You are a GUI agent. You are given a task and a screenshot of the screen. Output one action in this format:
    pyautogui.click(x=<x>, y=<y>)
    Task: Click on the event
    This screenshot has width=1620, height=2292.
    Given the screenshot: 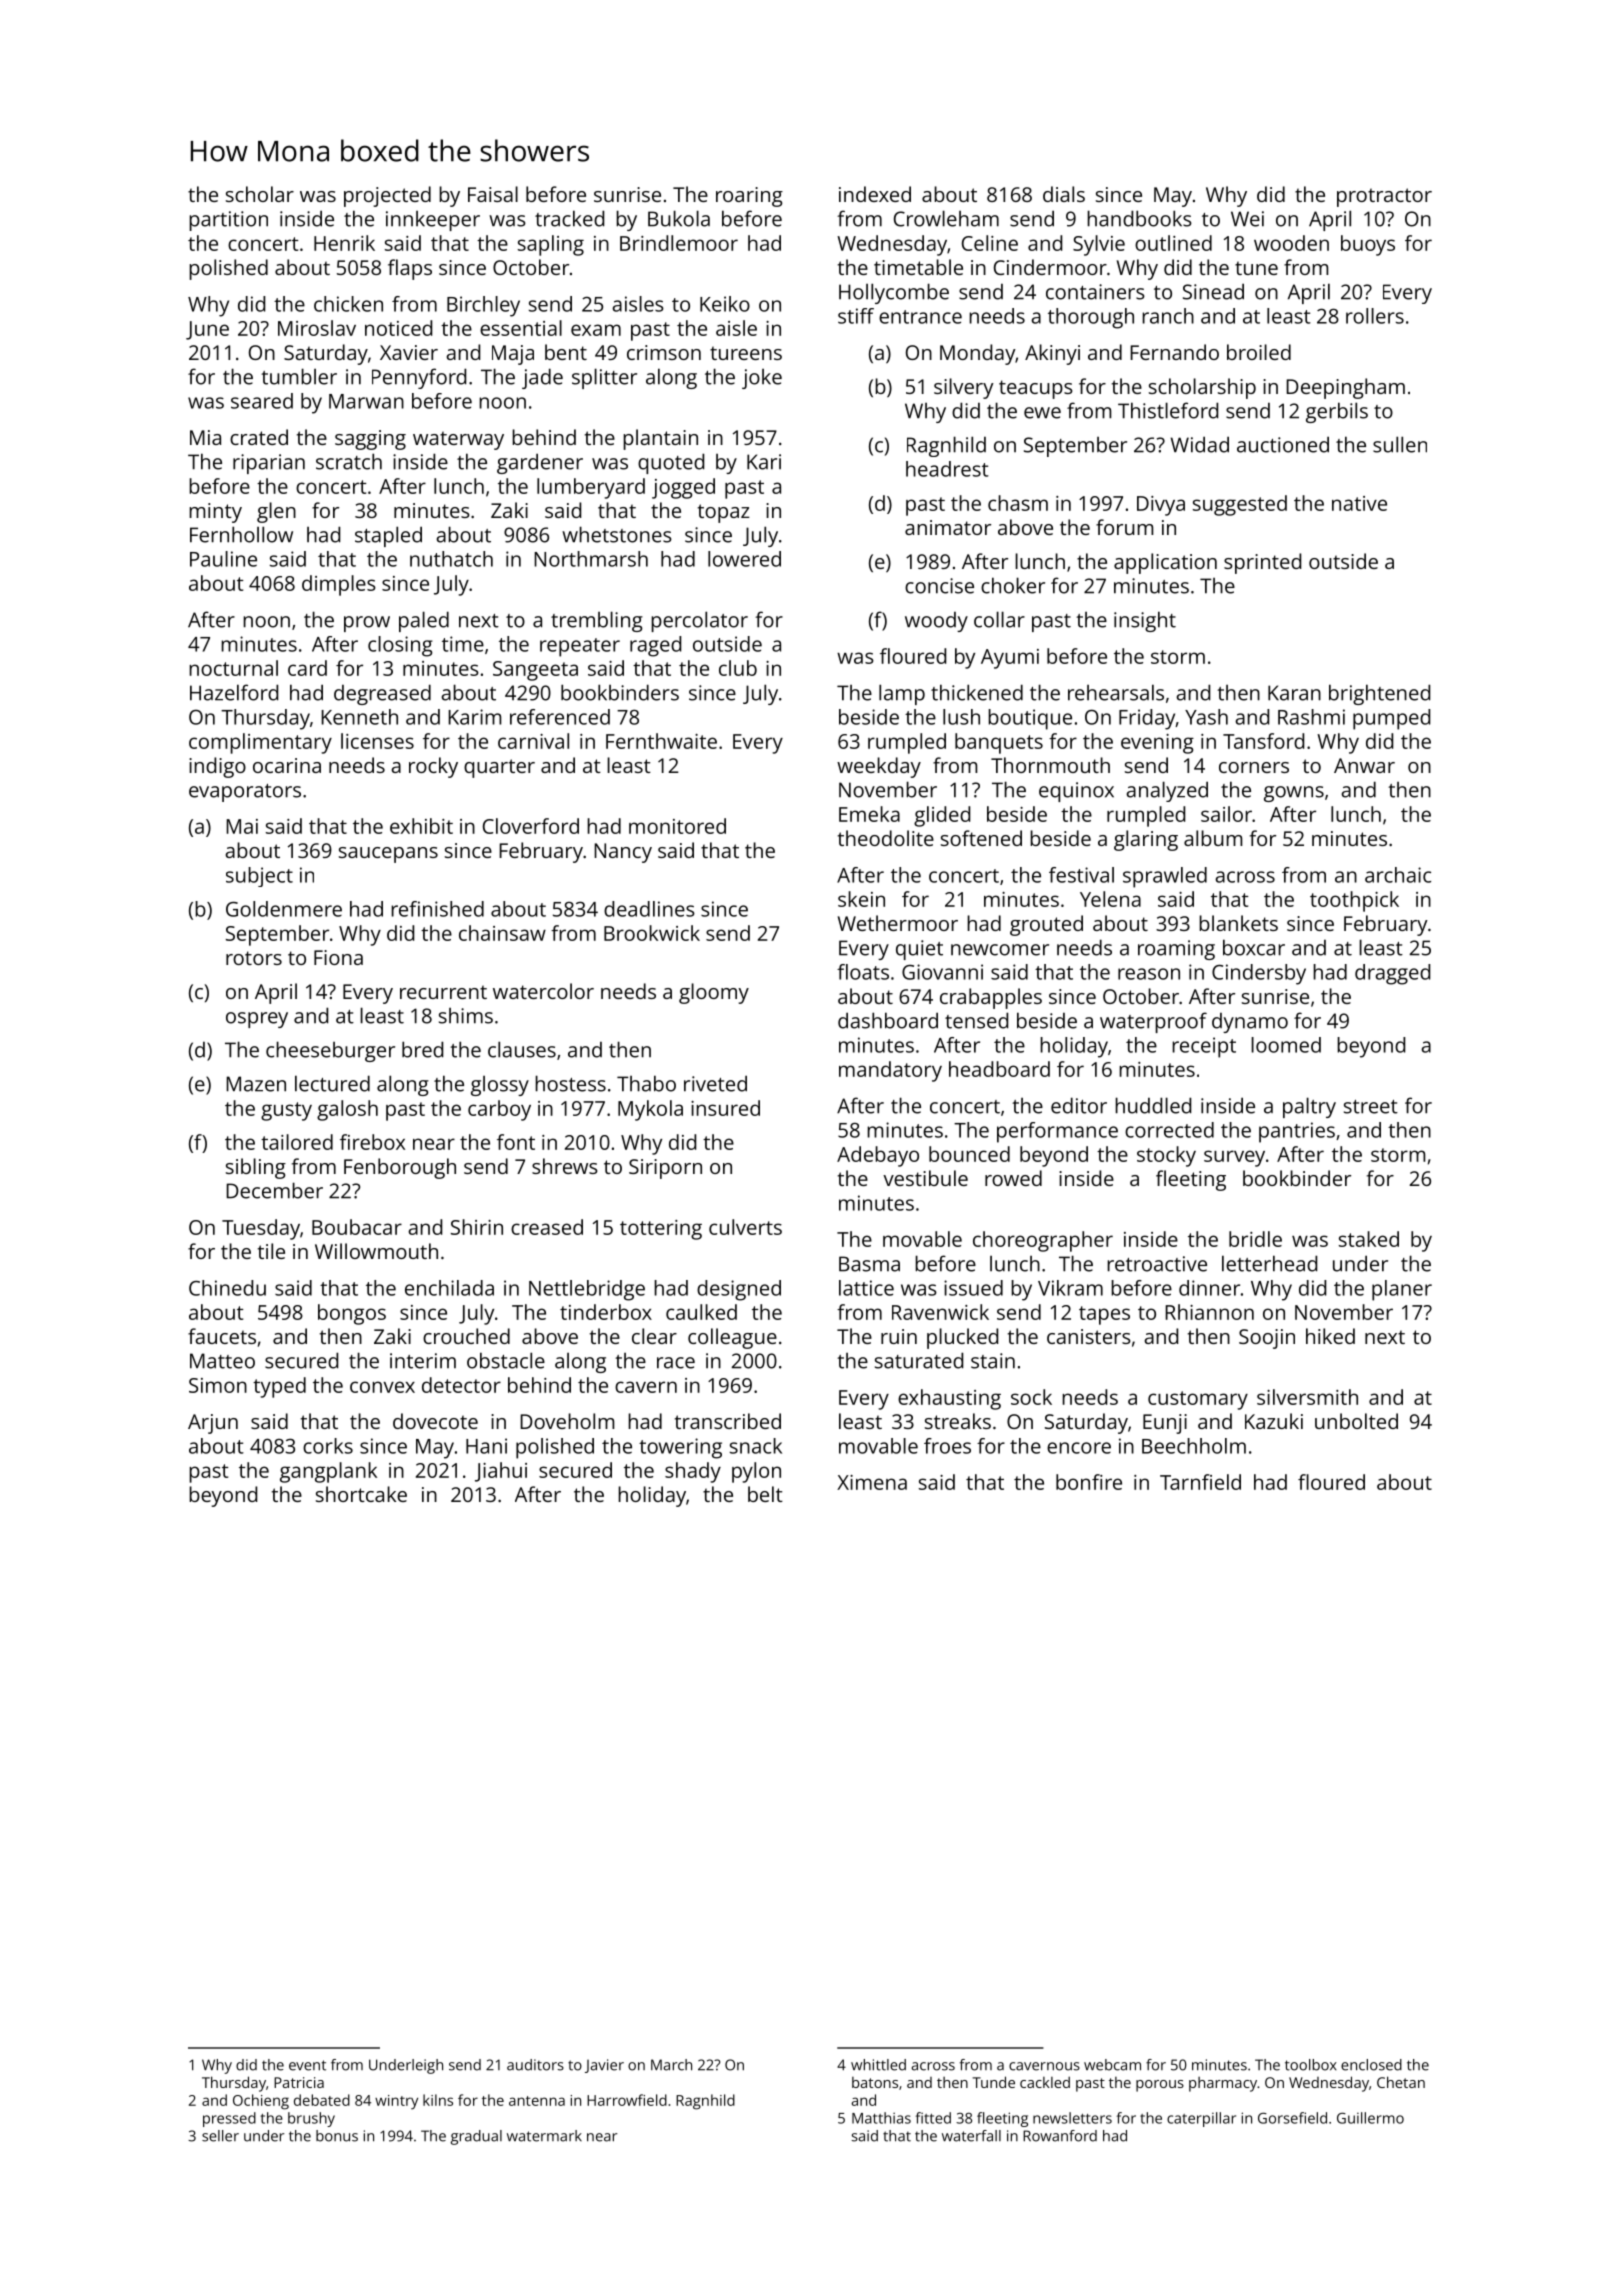 What is the action you would take?
    pyautogui.click(x=307, y=2065)
